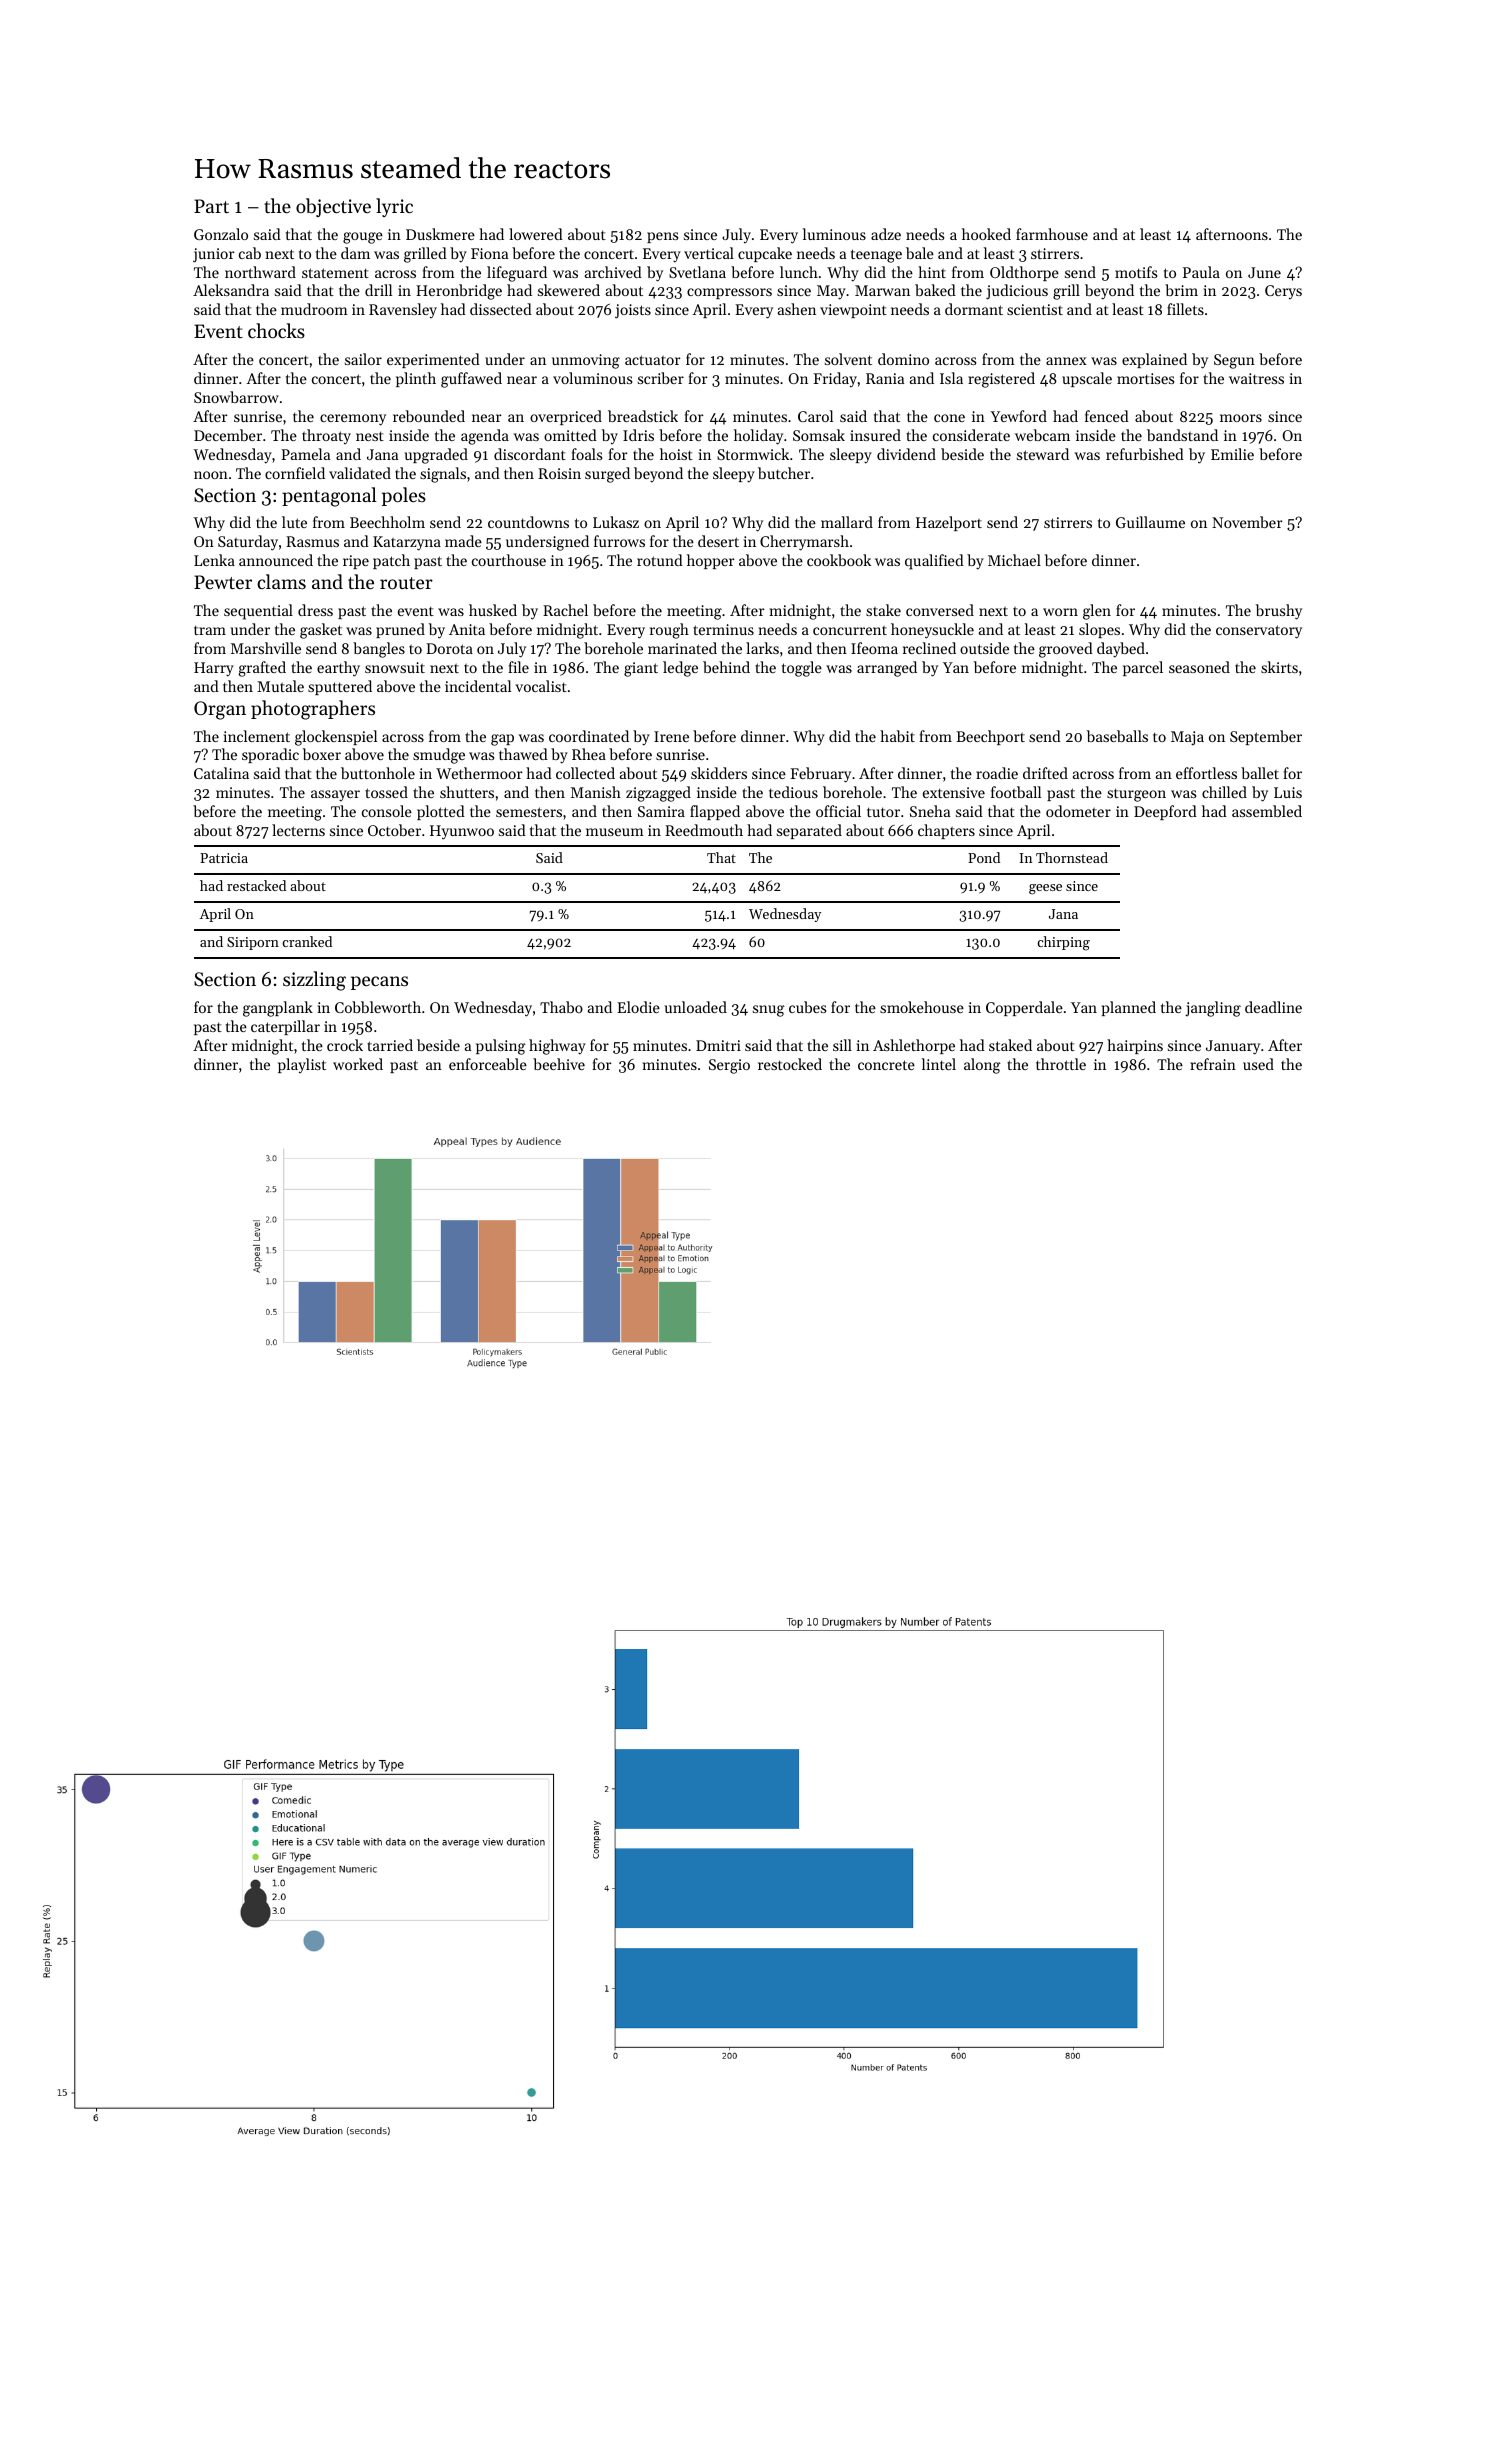 The height and width of the document is (2464, 1496). I want to click on lowered, so click(536, 234).
